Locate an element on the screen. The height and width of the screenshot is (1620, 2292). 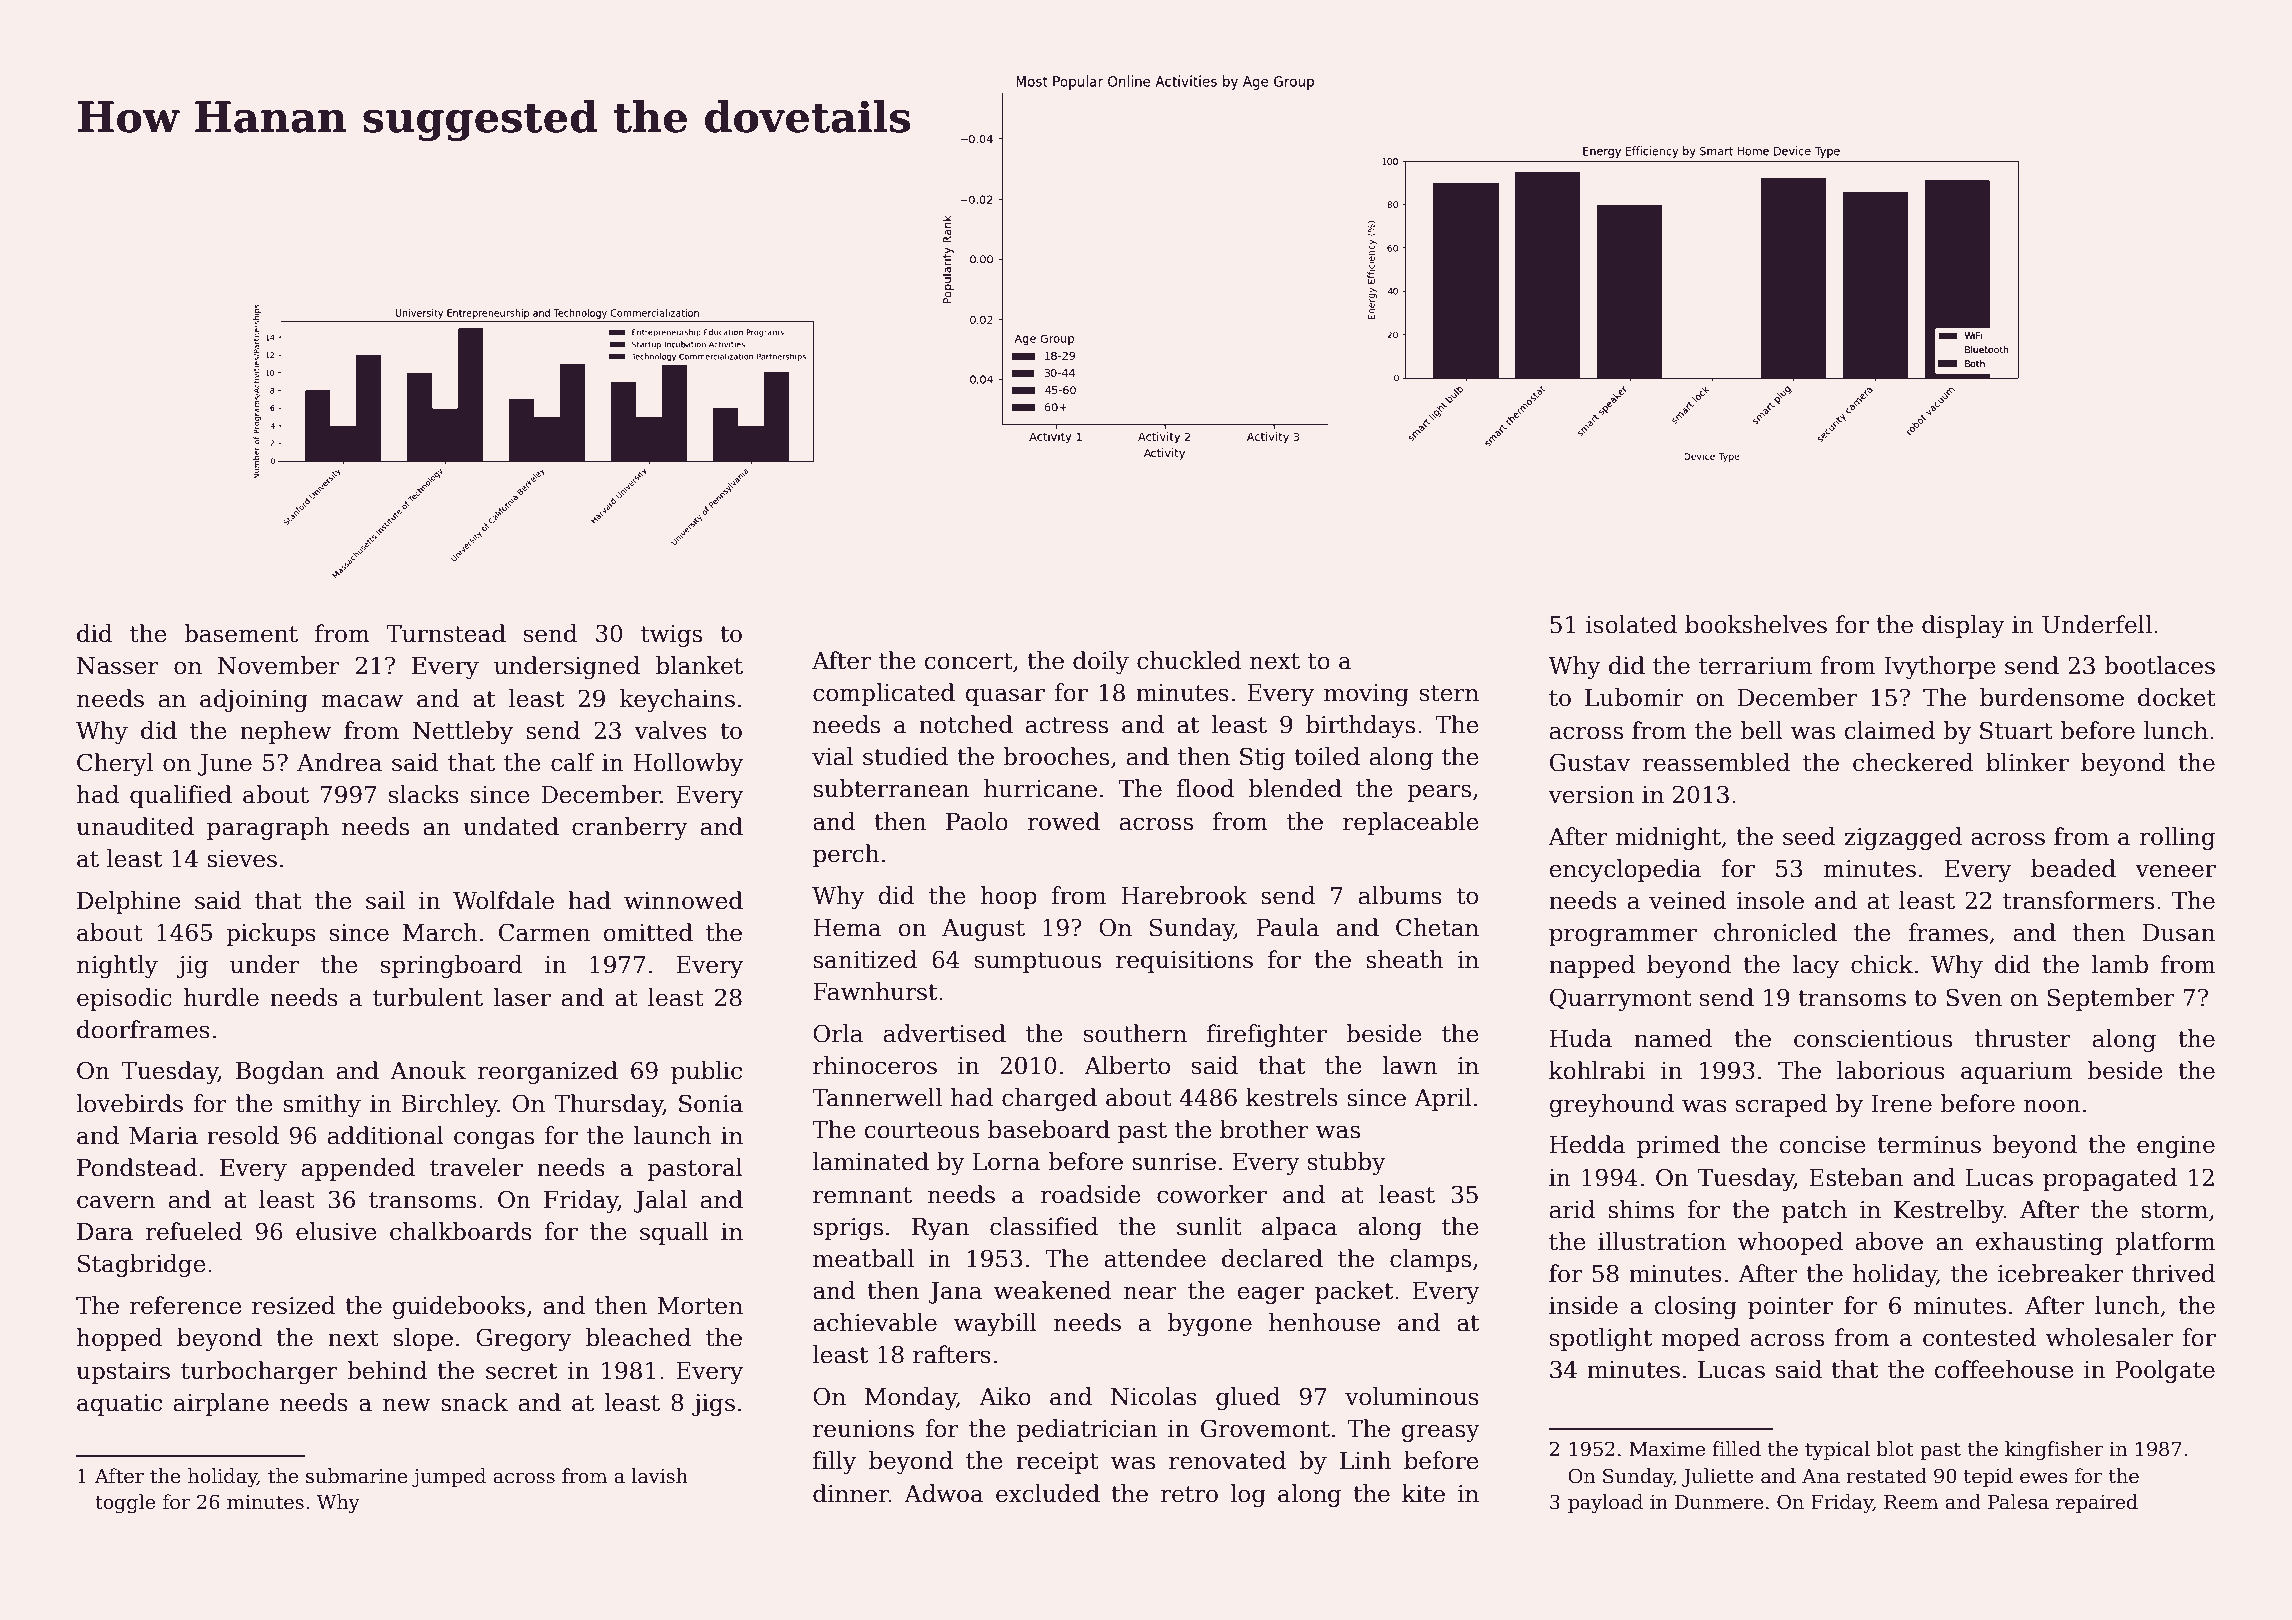
kite is located at coordinates (1423, 1493).
